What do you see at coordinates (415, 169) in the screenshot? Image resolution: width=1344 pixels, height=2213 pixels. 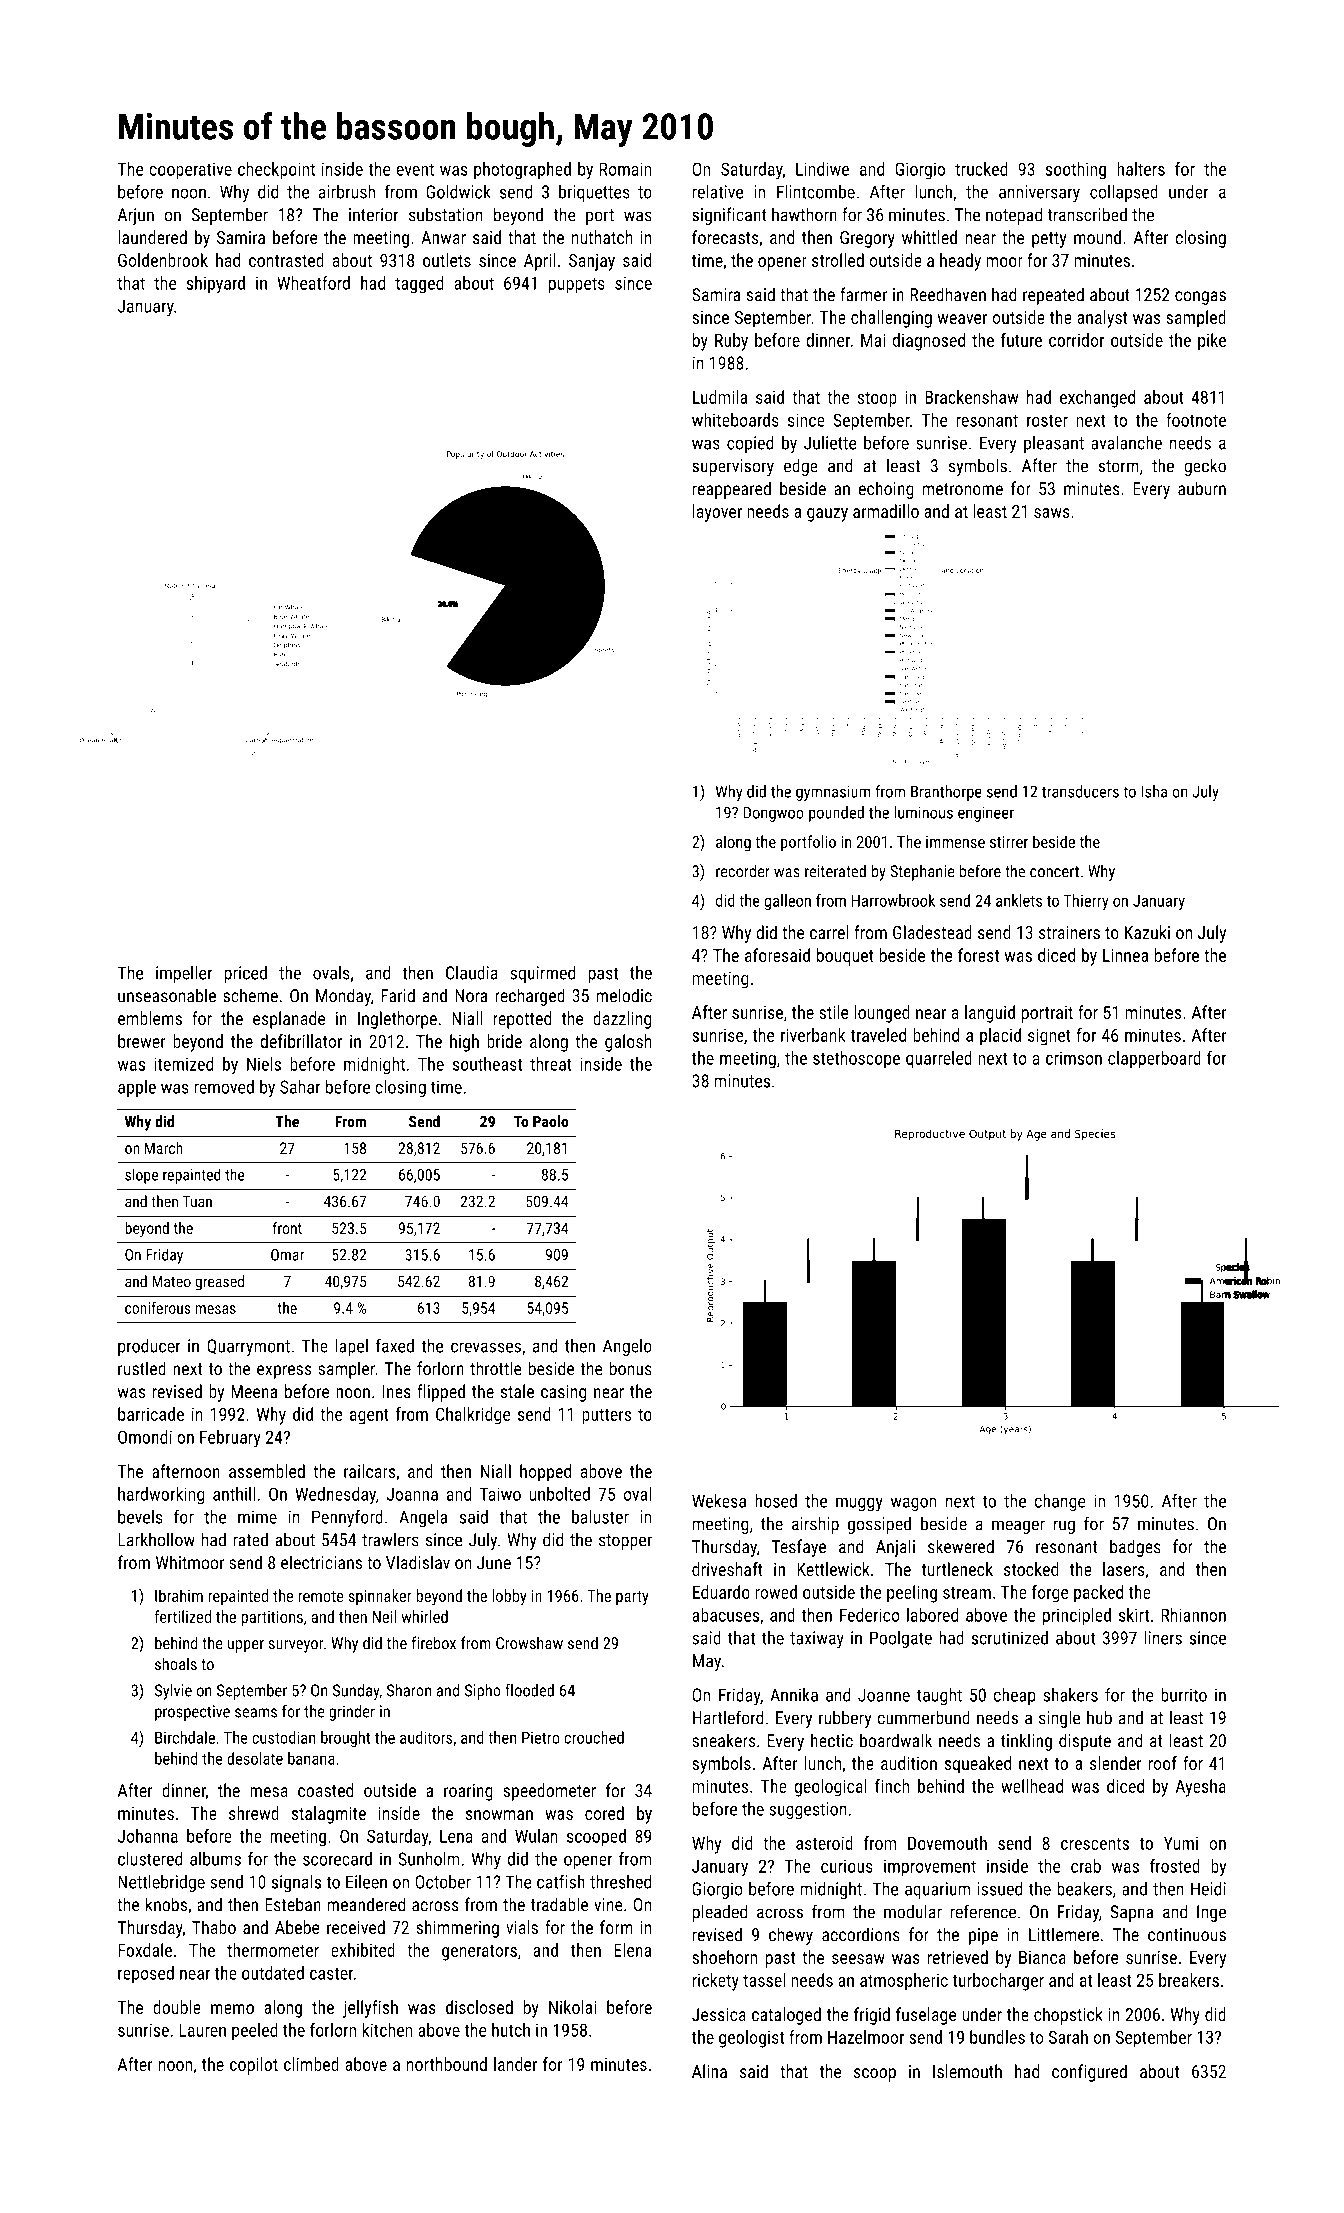 I see `event` at bounding box center [415, 169].
